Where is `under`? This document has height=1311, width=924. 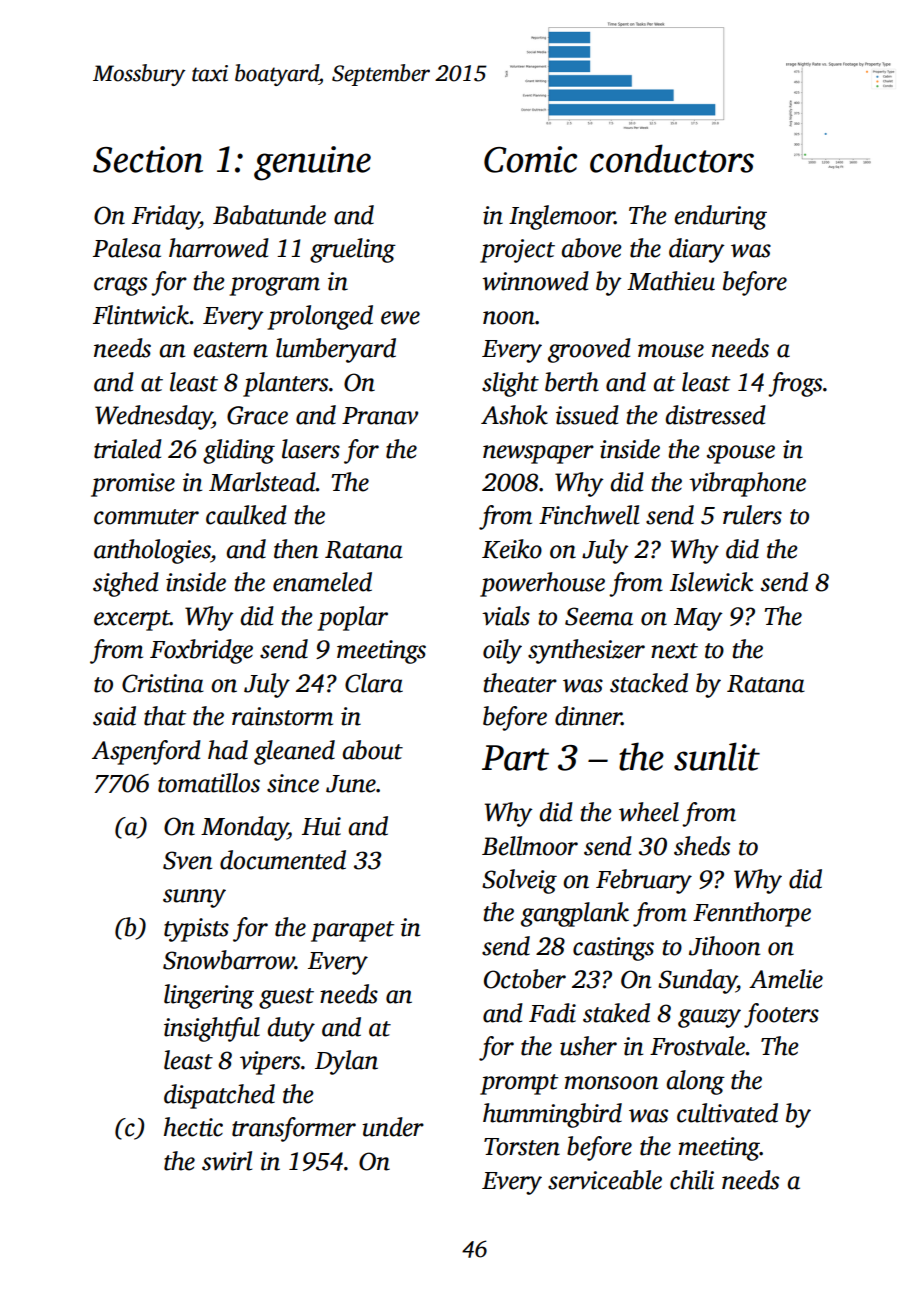 under is located at coordinates (393, 1127).
